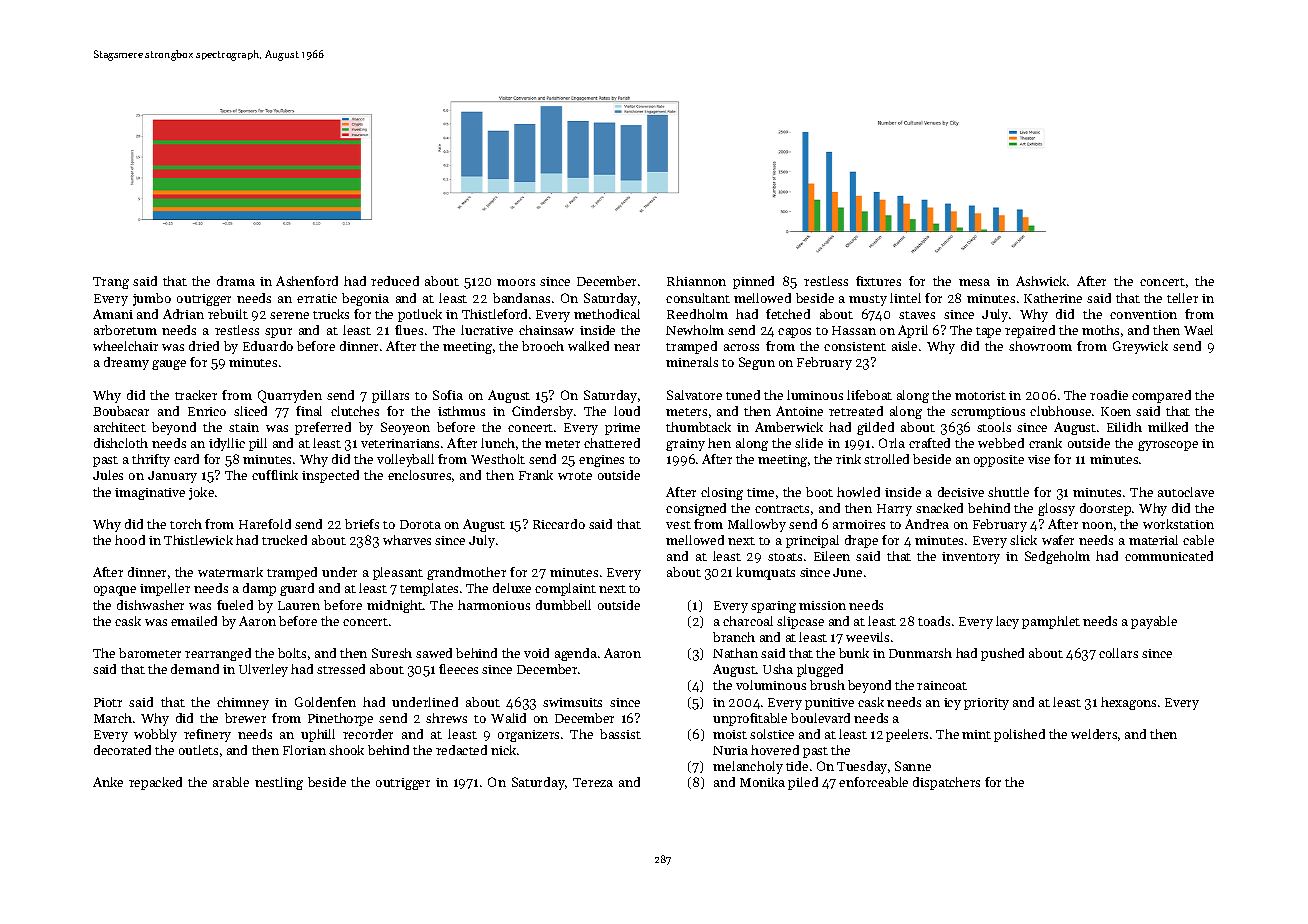 The image size is (1308, 924). I want to click on watermark, so click(230, 572).
